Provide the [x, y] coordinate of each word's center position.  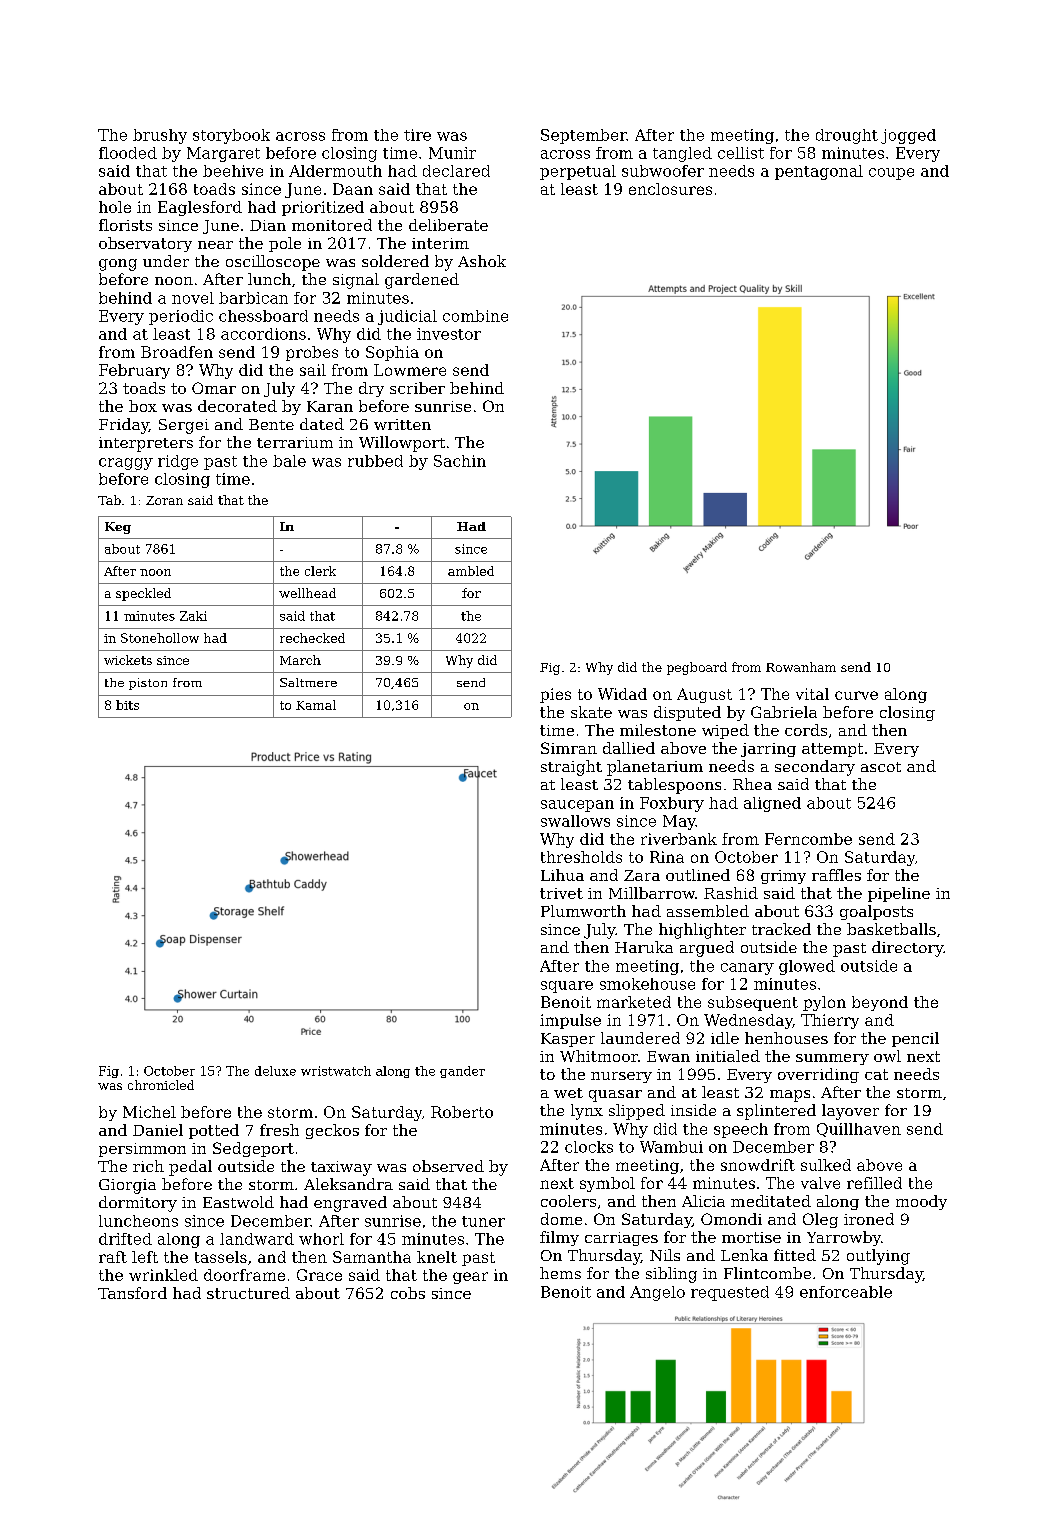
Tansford [132, 1293]
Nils [665, 1255]
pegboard [697, 668]
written [402, 424]
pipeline [899, 894]
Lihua [562, 875]
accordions [263, 334]
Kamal [316, 705]
